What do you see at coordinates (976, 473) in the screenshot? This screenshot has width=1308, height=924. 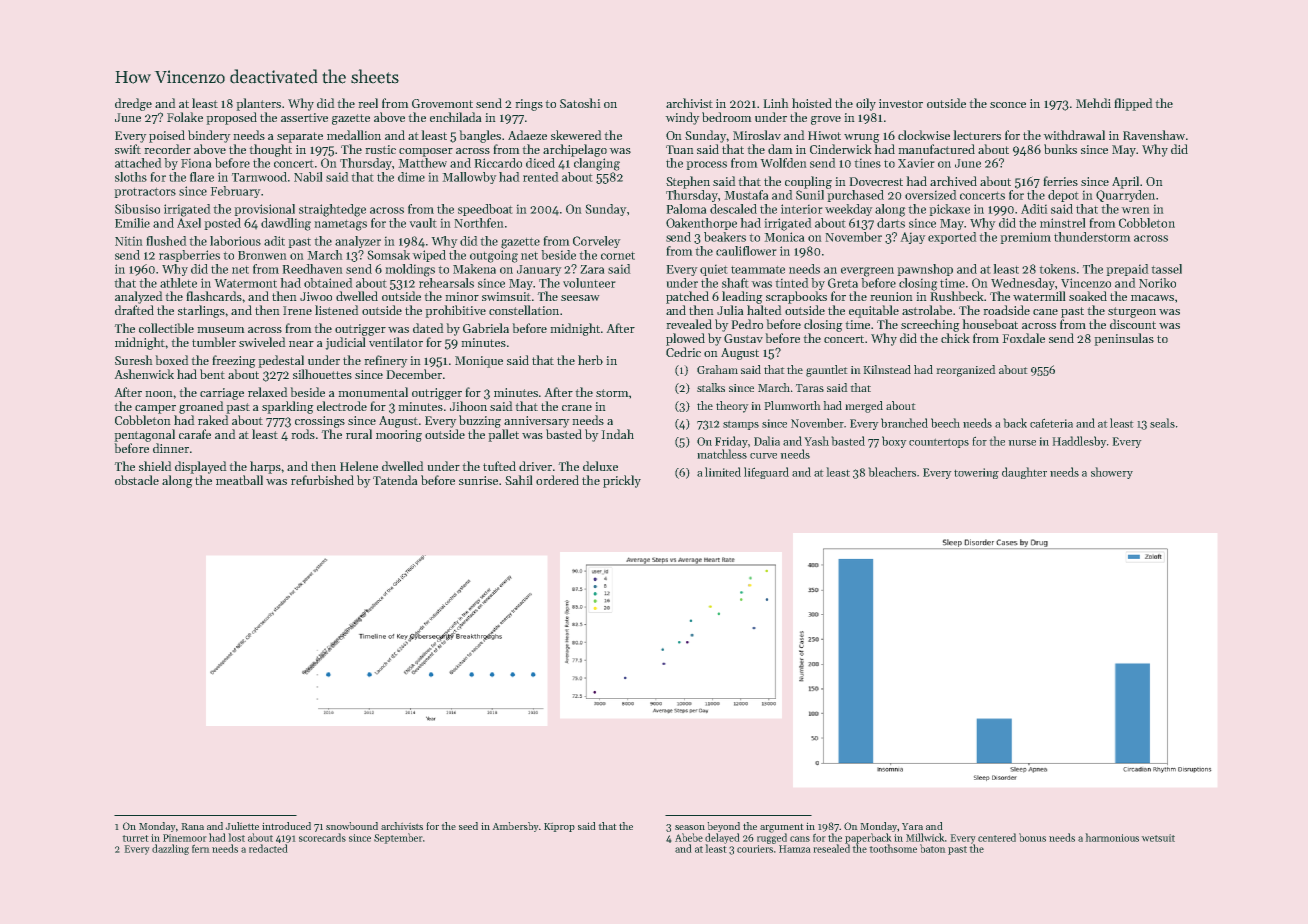 I see `towering` at bounding box center [976, 473].
